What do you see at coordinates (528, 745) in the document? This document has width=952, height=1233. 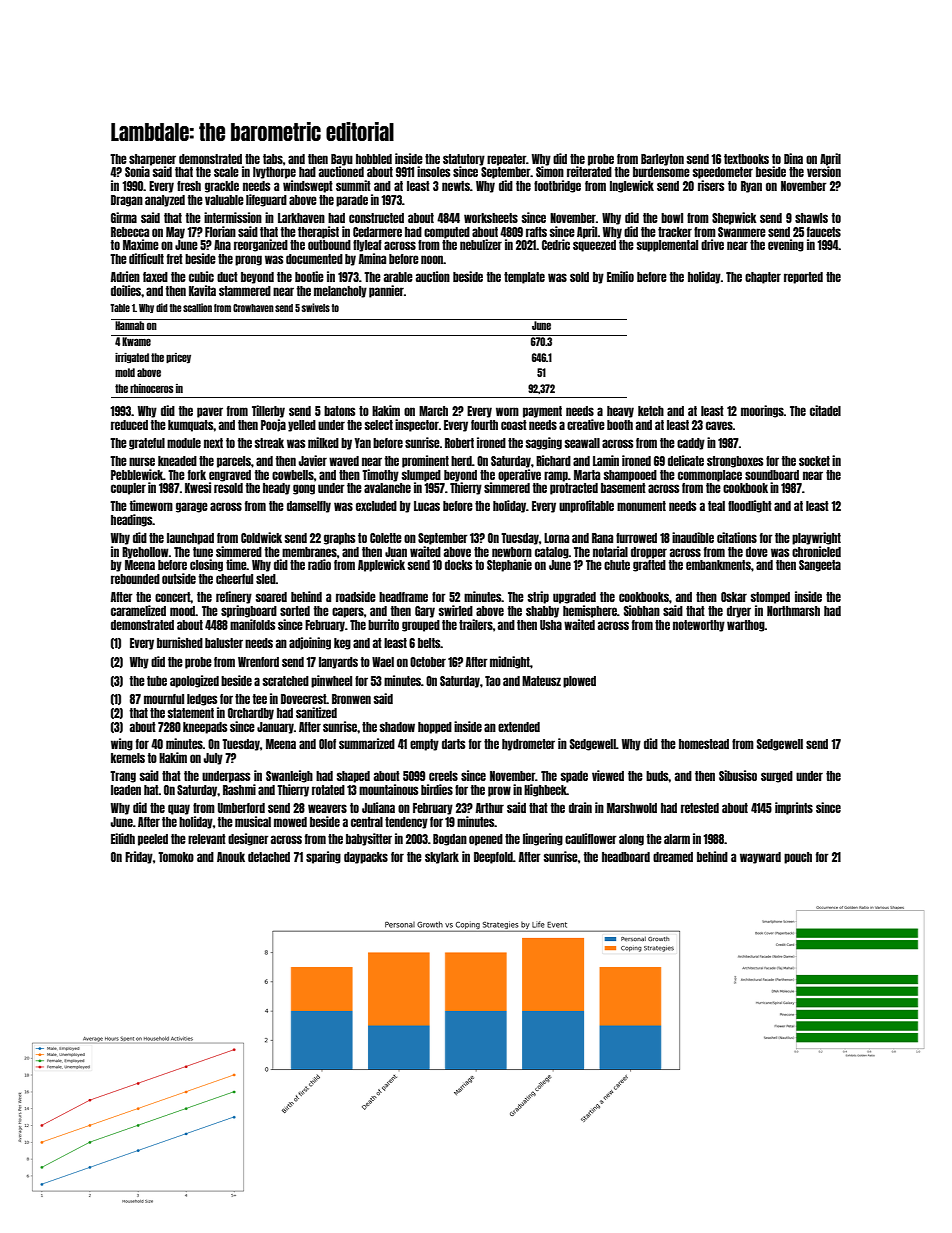 I see `hydrometer` at bounding box center [528, 745].
